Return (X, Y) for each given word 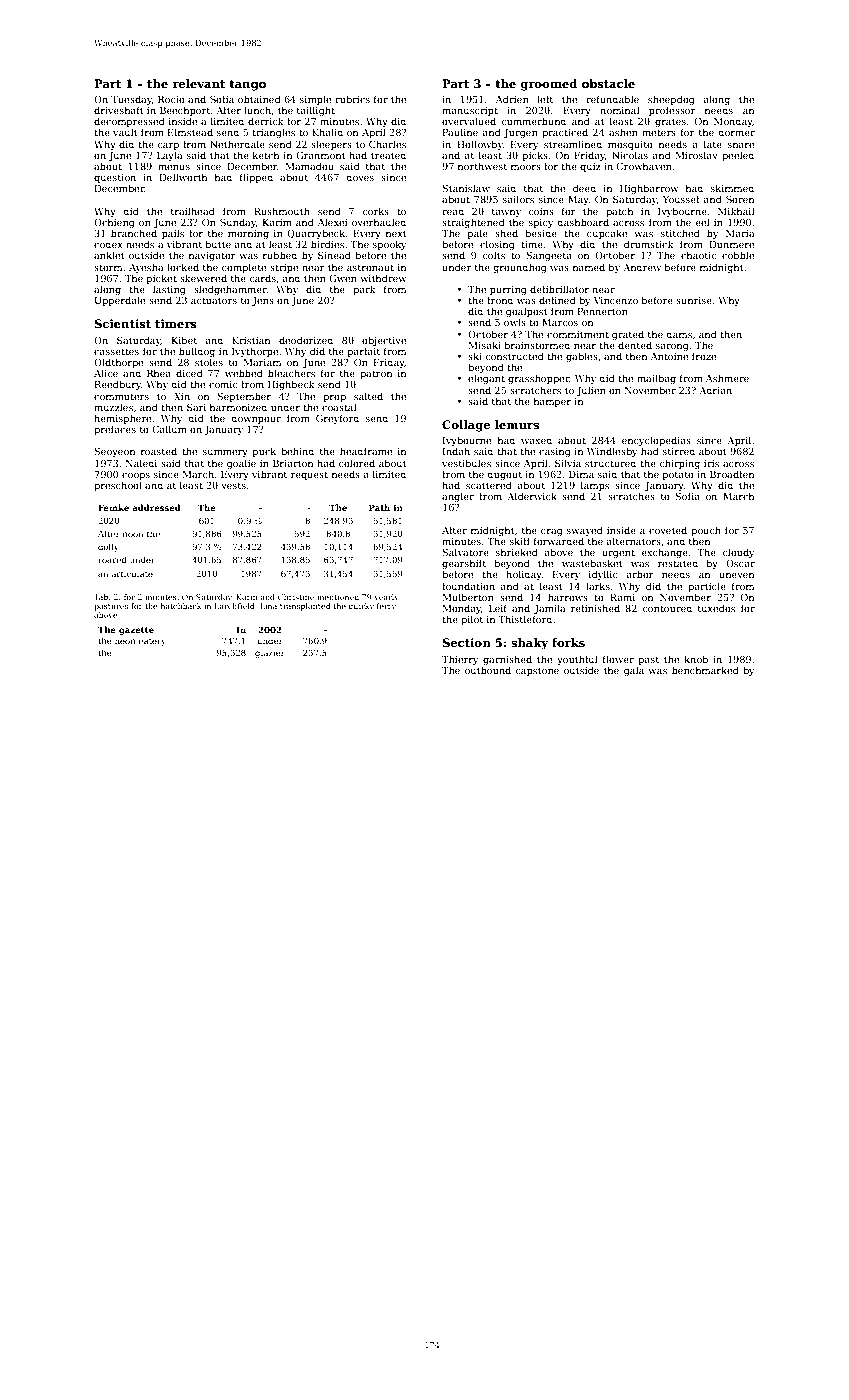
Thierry (460, 660)
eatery (152, 642)
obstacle (608, 83)
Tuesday (131, 100)
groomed (548, 85)
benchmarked (705, 670)
